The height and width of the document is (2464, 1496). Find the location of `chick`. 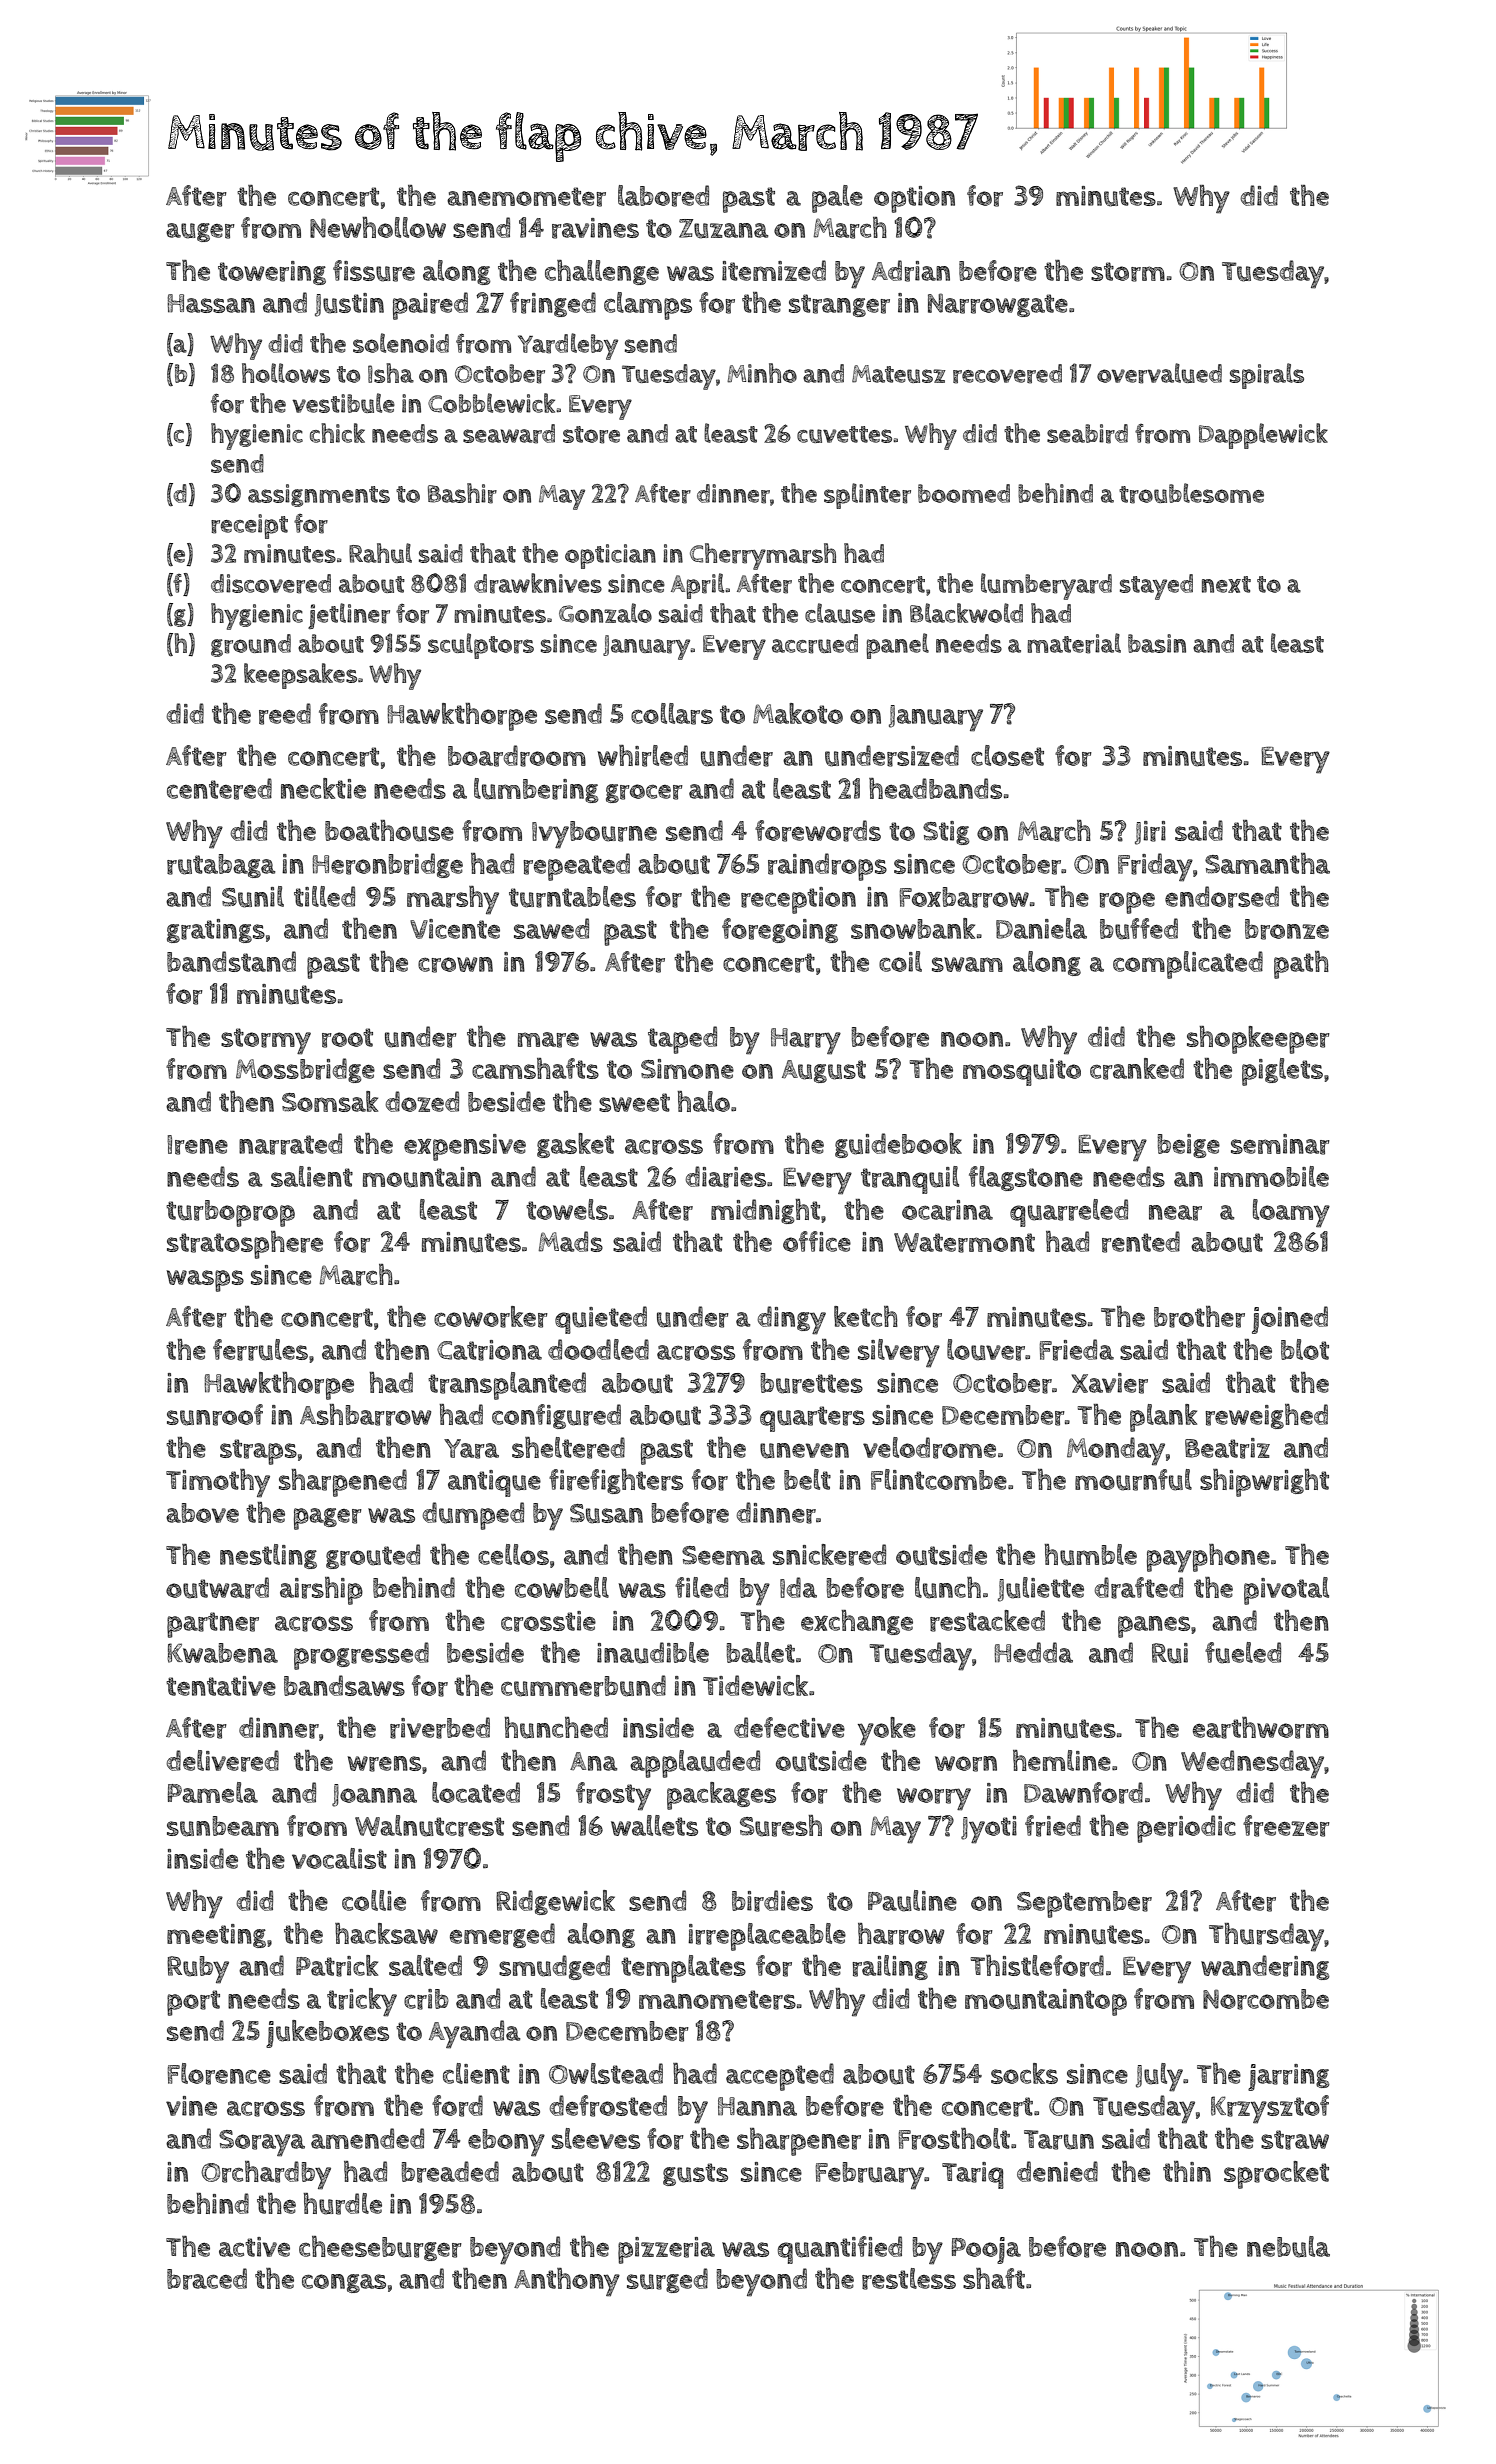

chick is located at coordinates (337, 433).
